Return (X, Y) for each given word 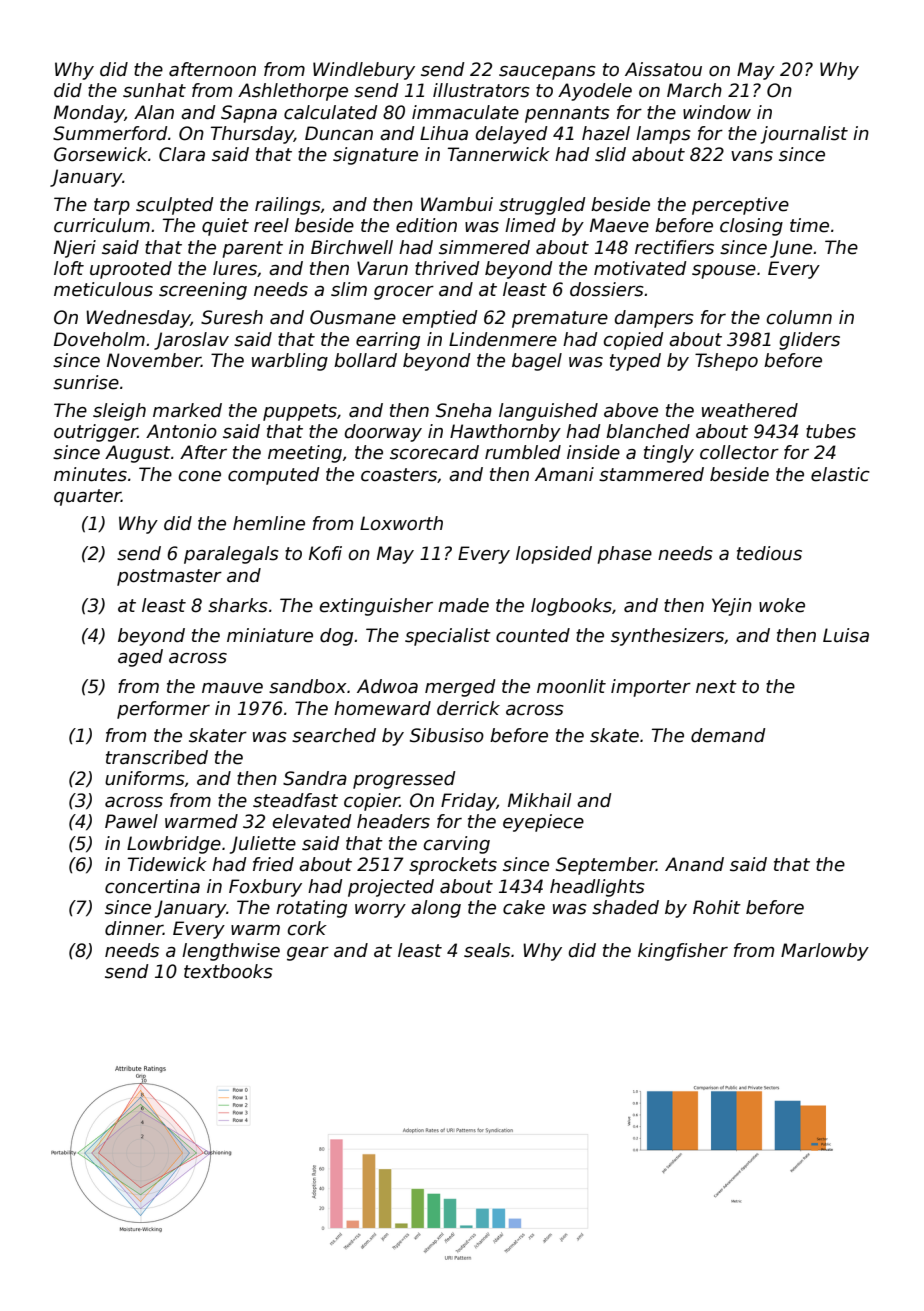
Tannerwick (499, 154)
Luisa (846, 635)
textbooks (228, 971)
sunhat (154, 90)
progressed (404, 780)
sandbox (308, 686)
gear (308, 954)
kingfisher (683, 952)
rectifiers (674, 247)
